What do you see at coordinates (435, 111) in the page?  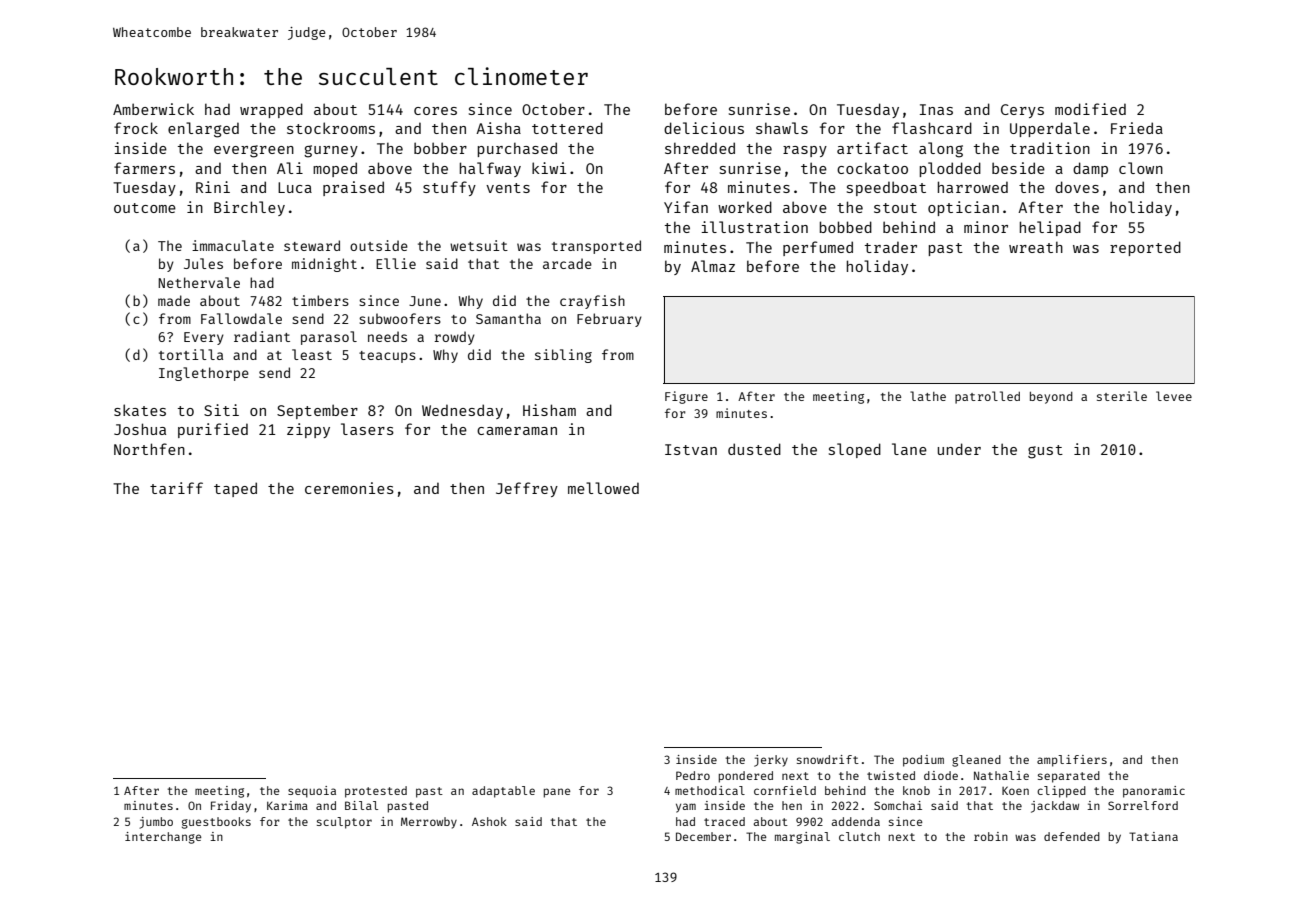 I see `cores` at bounding box center [435, 111].
